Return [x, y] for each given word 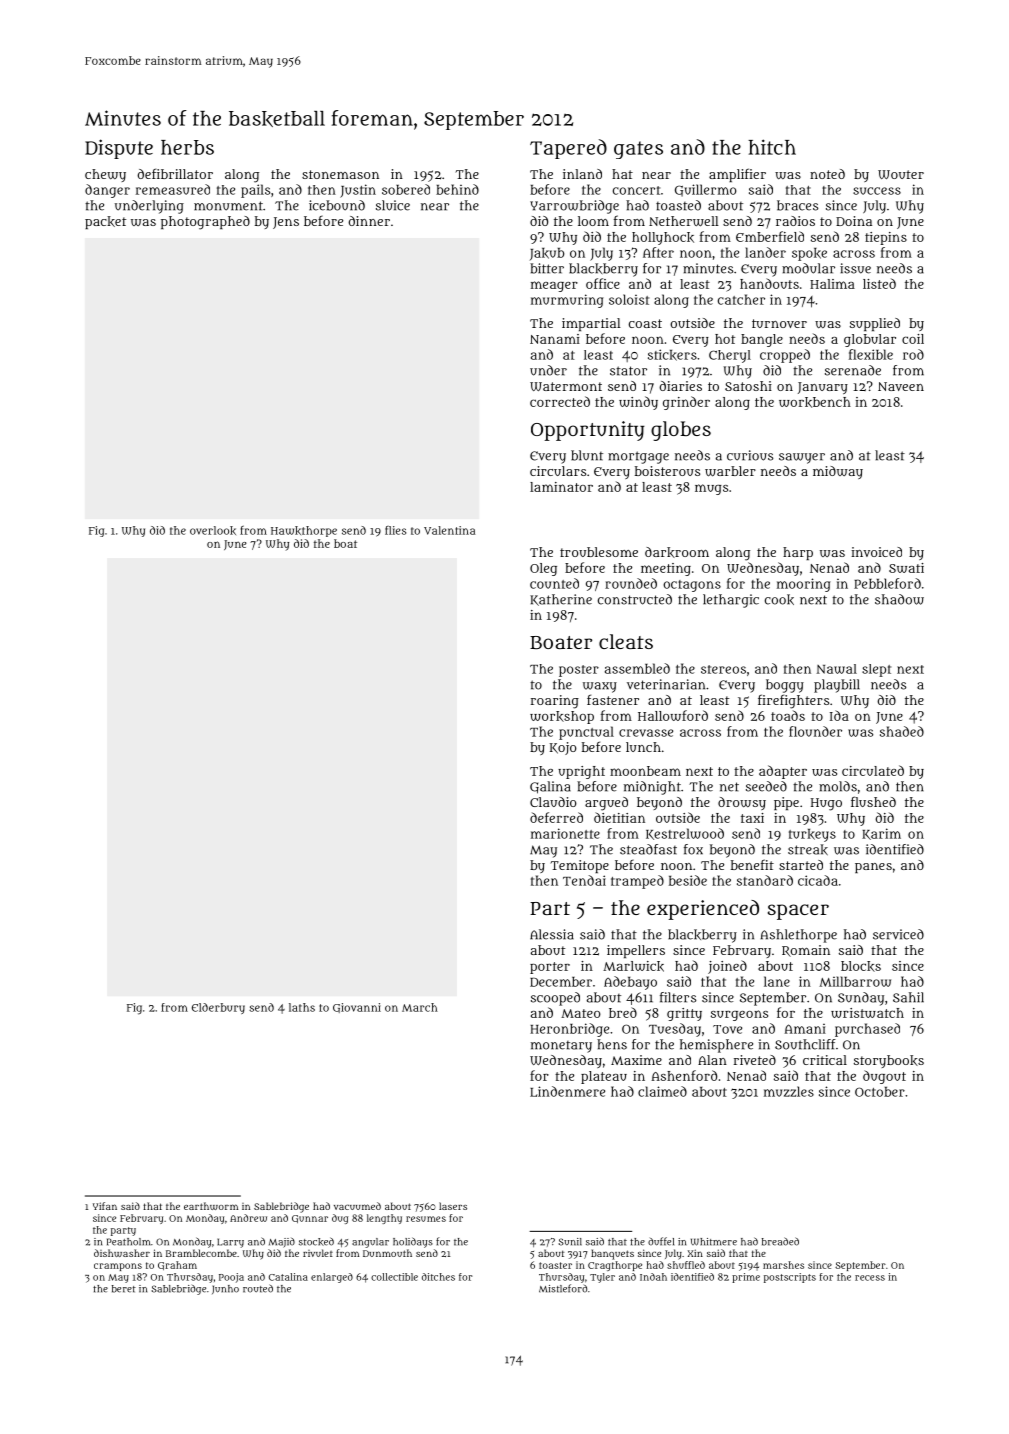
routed [258, 1288]
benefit [752, 864]
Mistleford [563, 1288]
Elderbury [218, 1008]
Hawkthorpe [304, 531]
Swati [906, 568]
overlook [213, 530]
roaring [555, 702]
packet [105, 222]
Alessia [552, 934]
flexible [871, 354]
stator [628, 371]
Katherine [561, 600]
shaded [902, 731]
